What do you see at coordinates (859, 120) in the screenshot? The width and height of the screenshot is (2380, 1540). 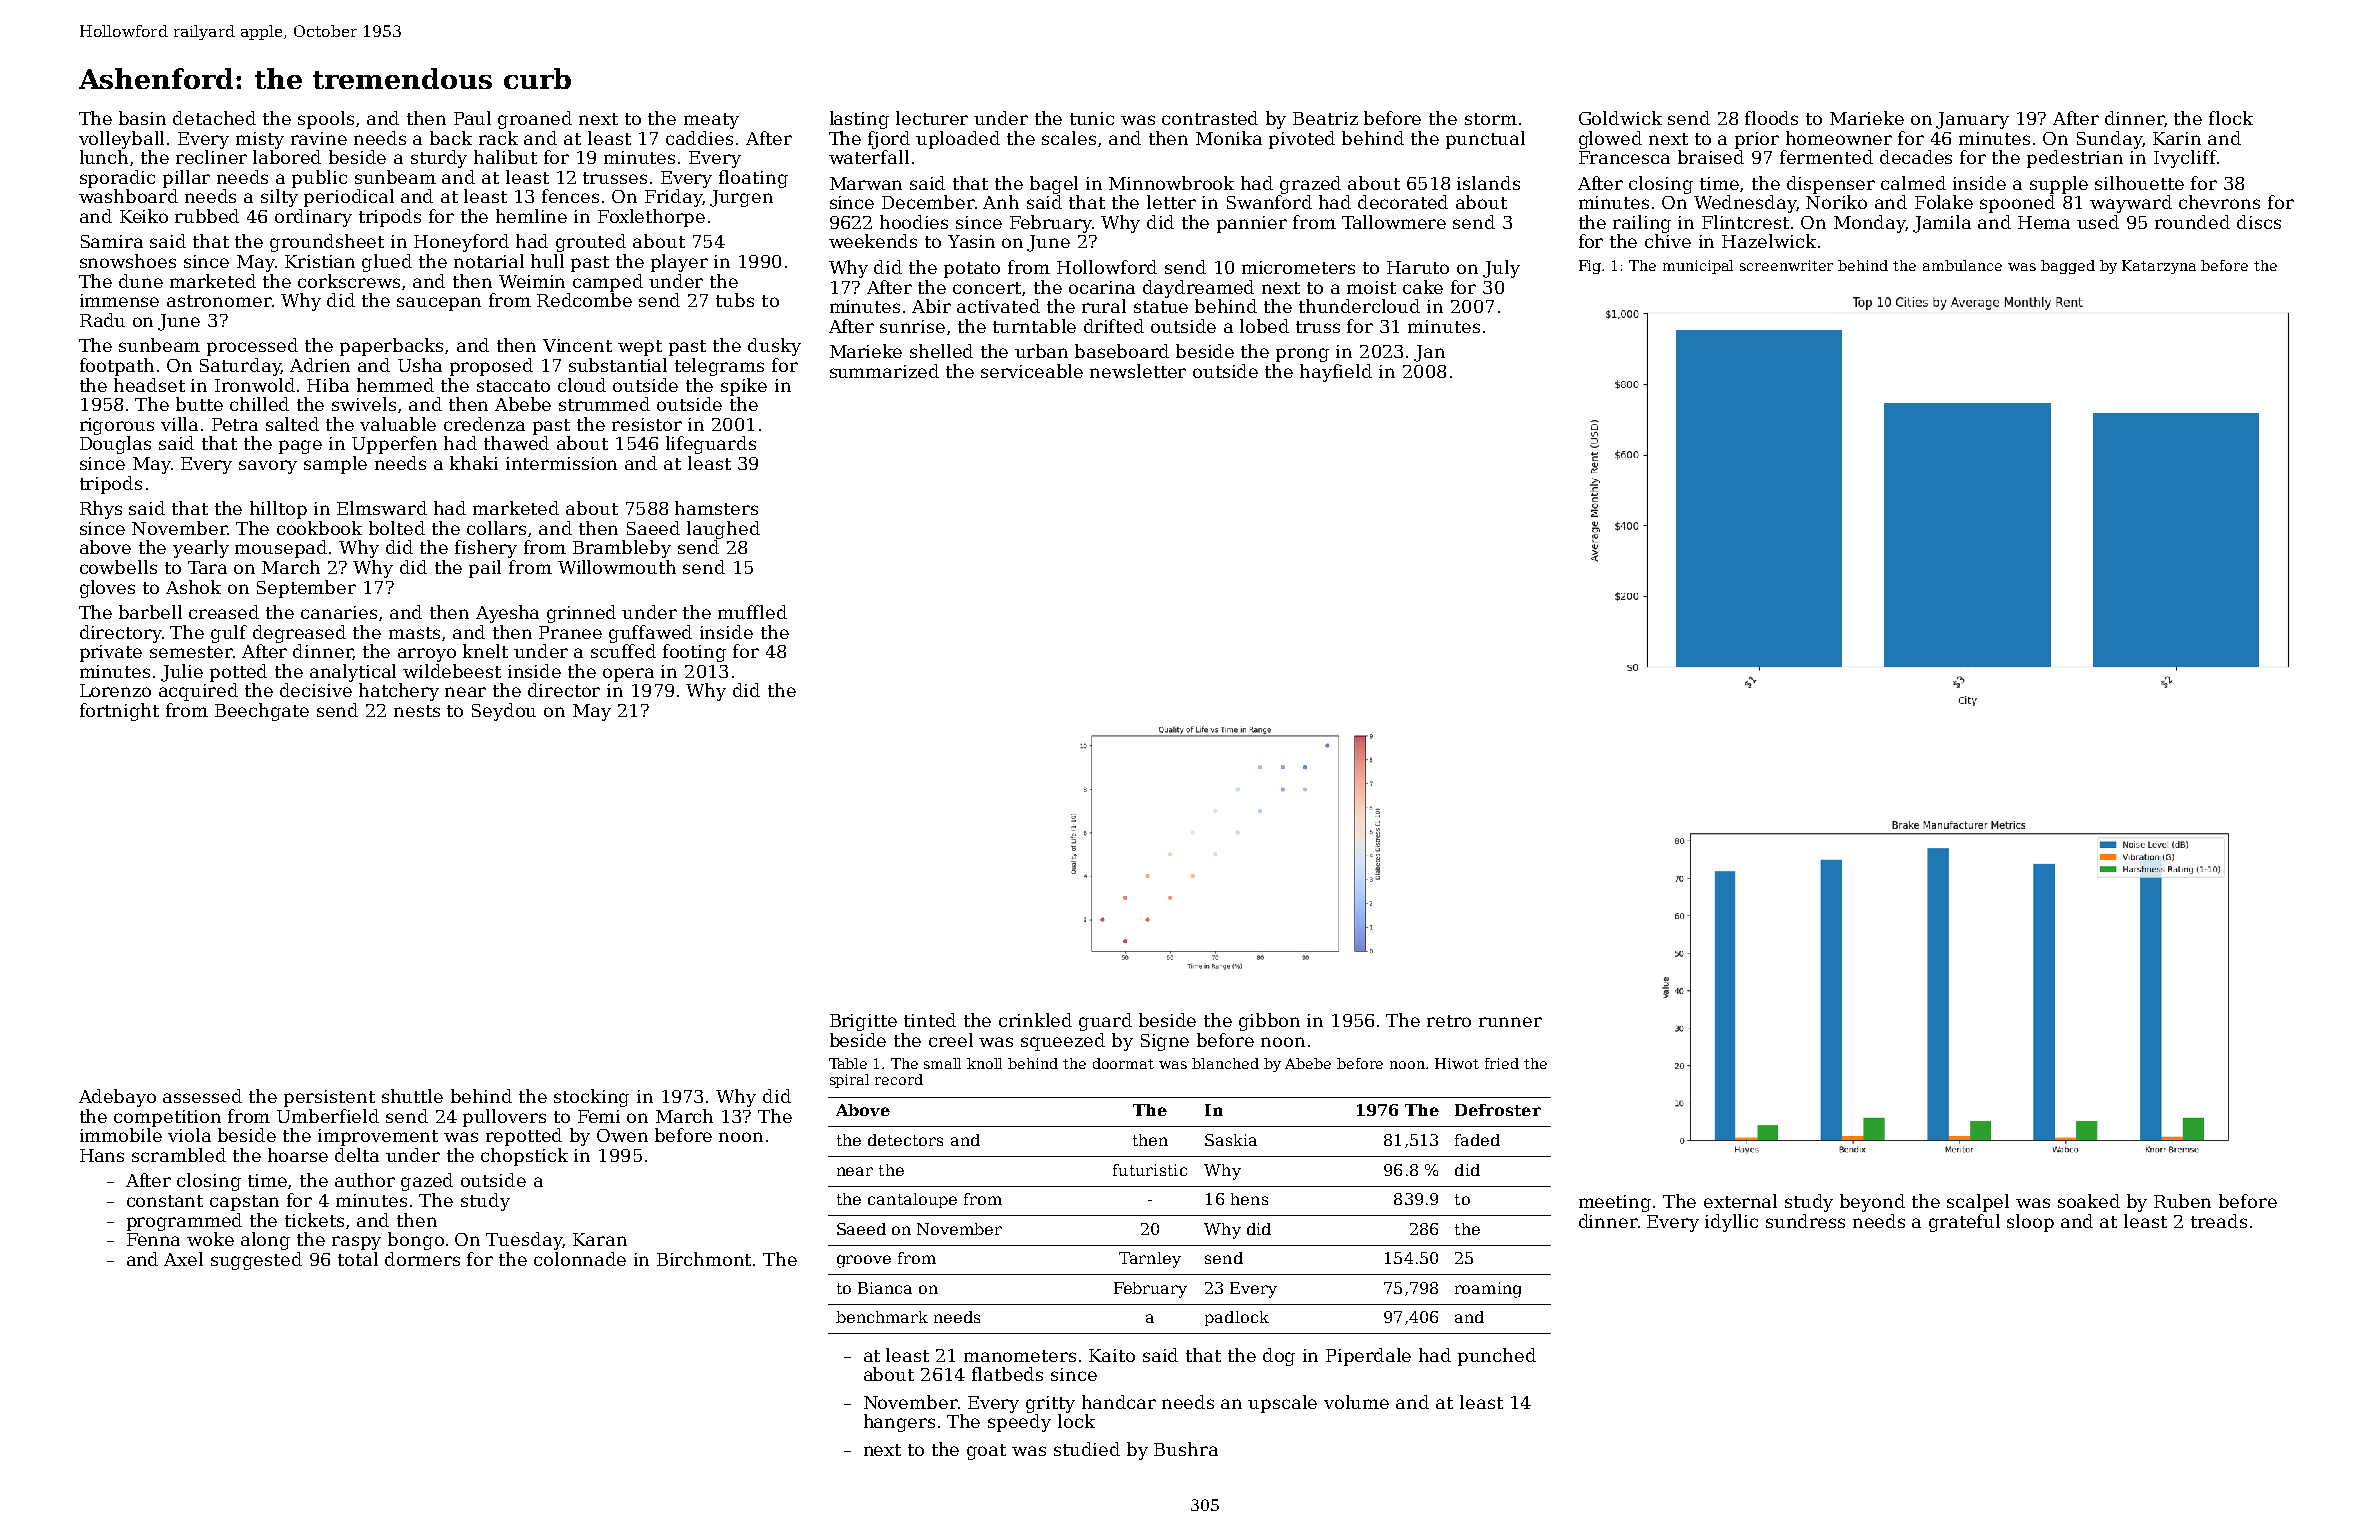 I see `lasting` at bounding box center [859, 120].
